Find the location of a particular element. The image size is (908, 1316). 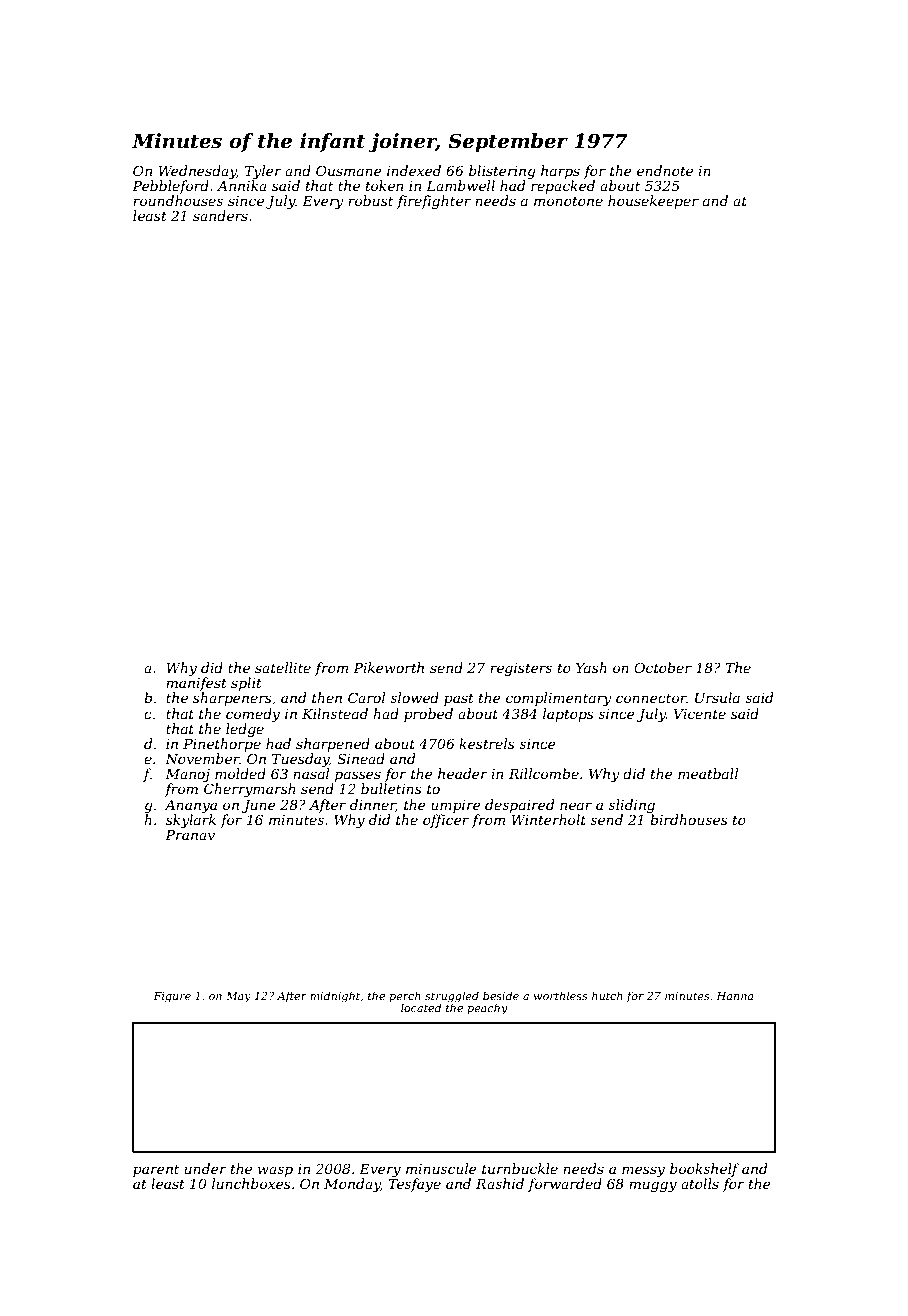

kestrels is located at coordinates (487, 743).
